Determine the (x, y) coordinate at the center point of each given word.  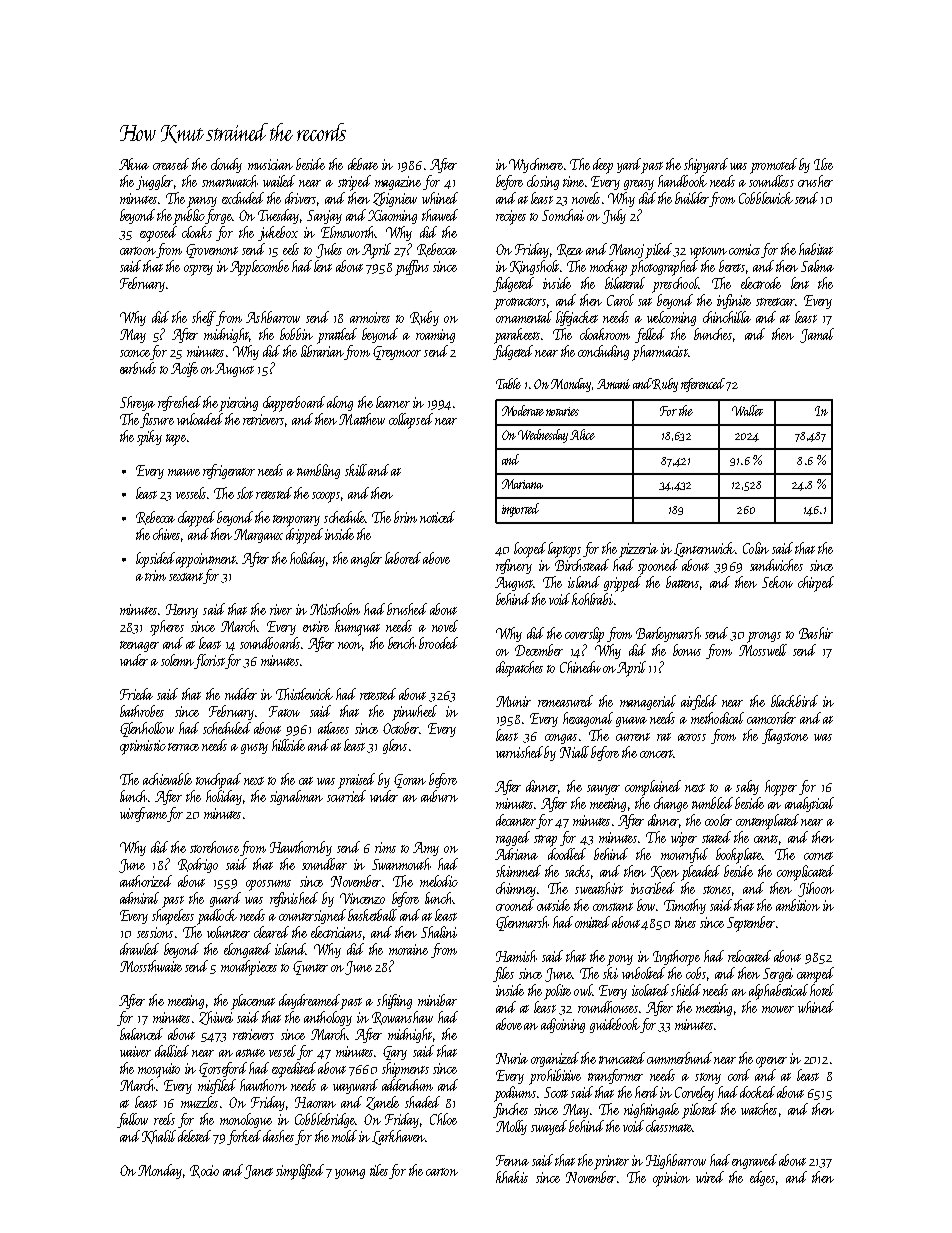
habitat (816, 249)
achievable (167, 779)
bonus (687, 650)
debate (363, 164)
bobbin (296, 334)
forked (244, 1137)
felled (650, 335)
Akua (134, 164)
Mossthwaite (151, 966)
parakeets (517, 336)
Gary (395, 1053)
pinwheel (414, 713)
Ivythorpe (676, 958)
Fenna (512, 1160)
